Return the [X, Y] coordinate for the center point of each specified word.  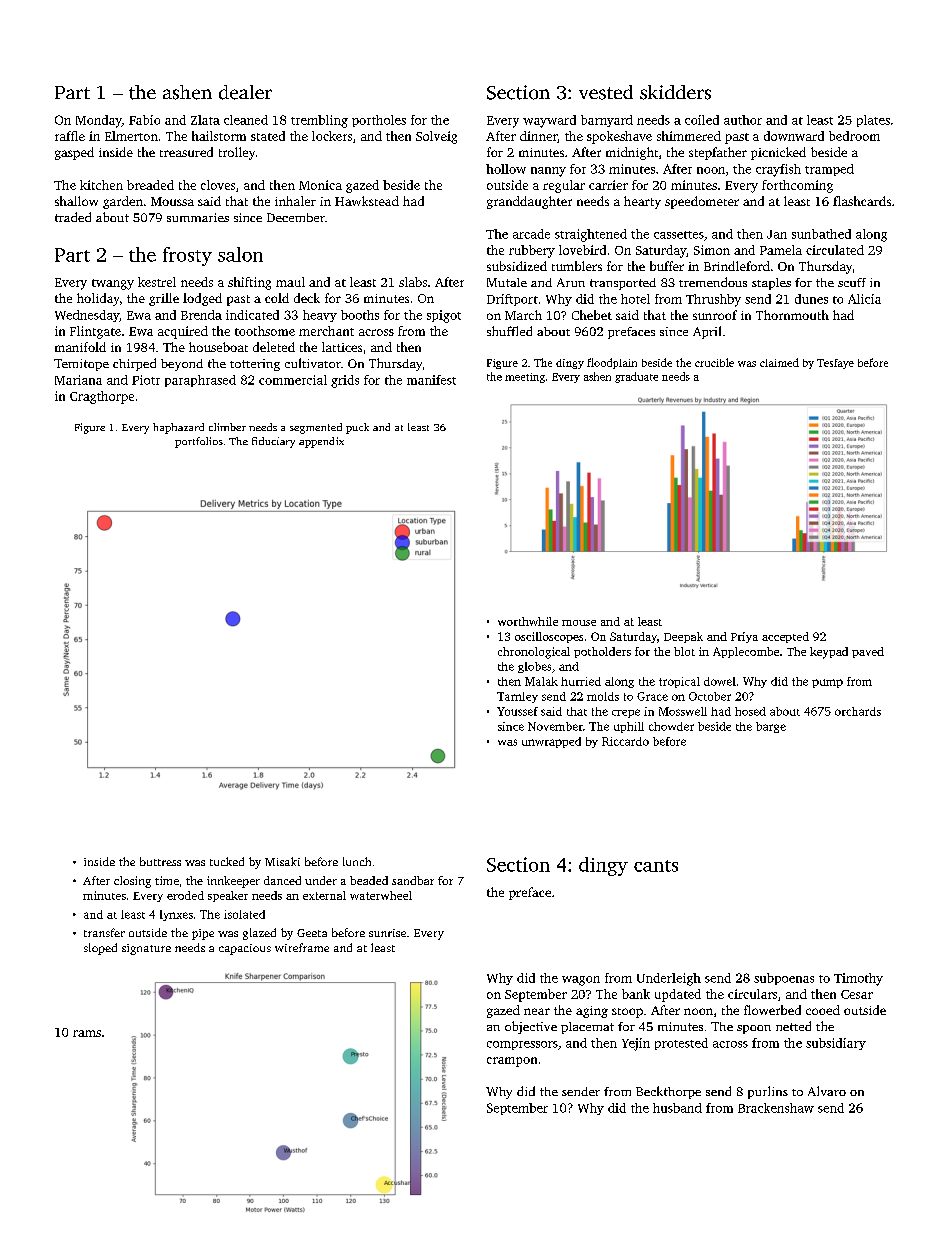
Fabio [144, 120]
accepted [785, 637]
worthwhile [528, 621]
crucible [714, 362]
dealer [245, 92]
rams [87, 1033]
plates [873, 121]
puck [357, 428]
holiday [98, 299]
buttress [160, 861]
